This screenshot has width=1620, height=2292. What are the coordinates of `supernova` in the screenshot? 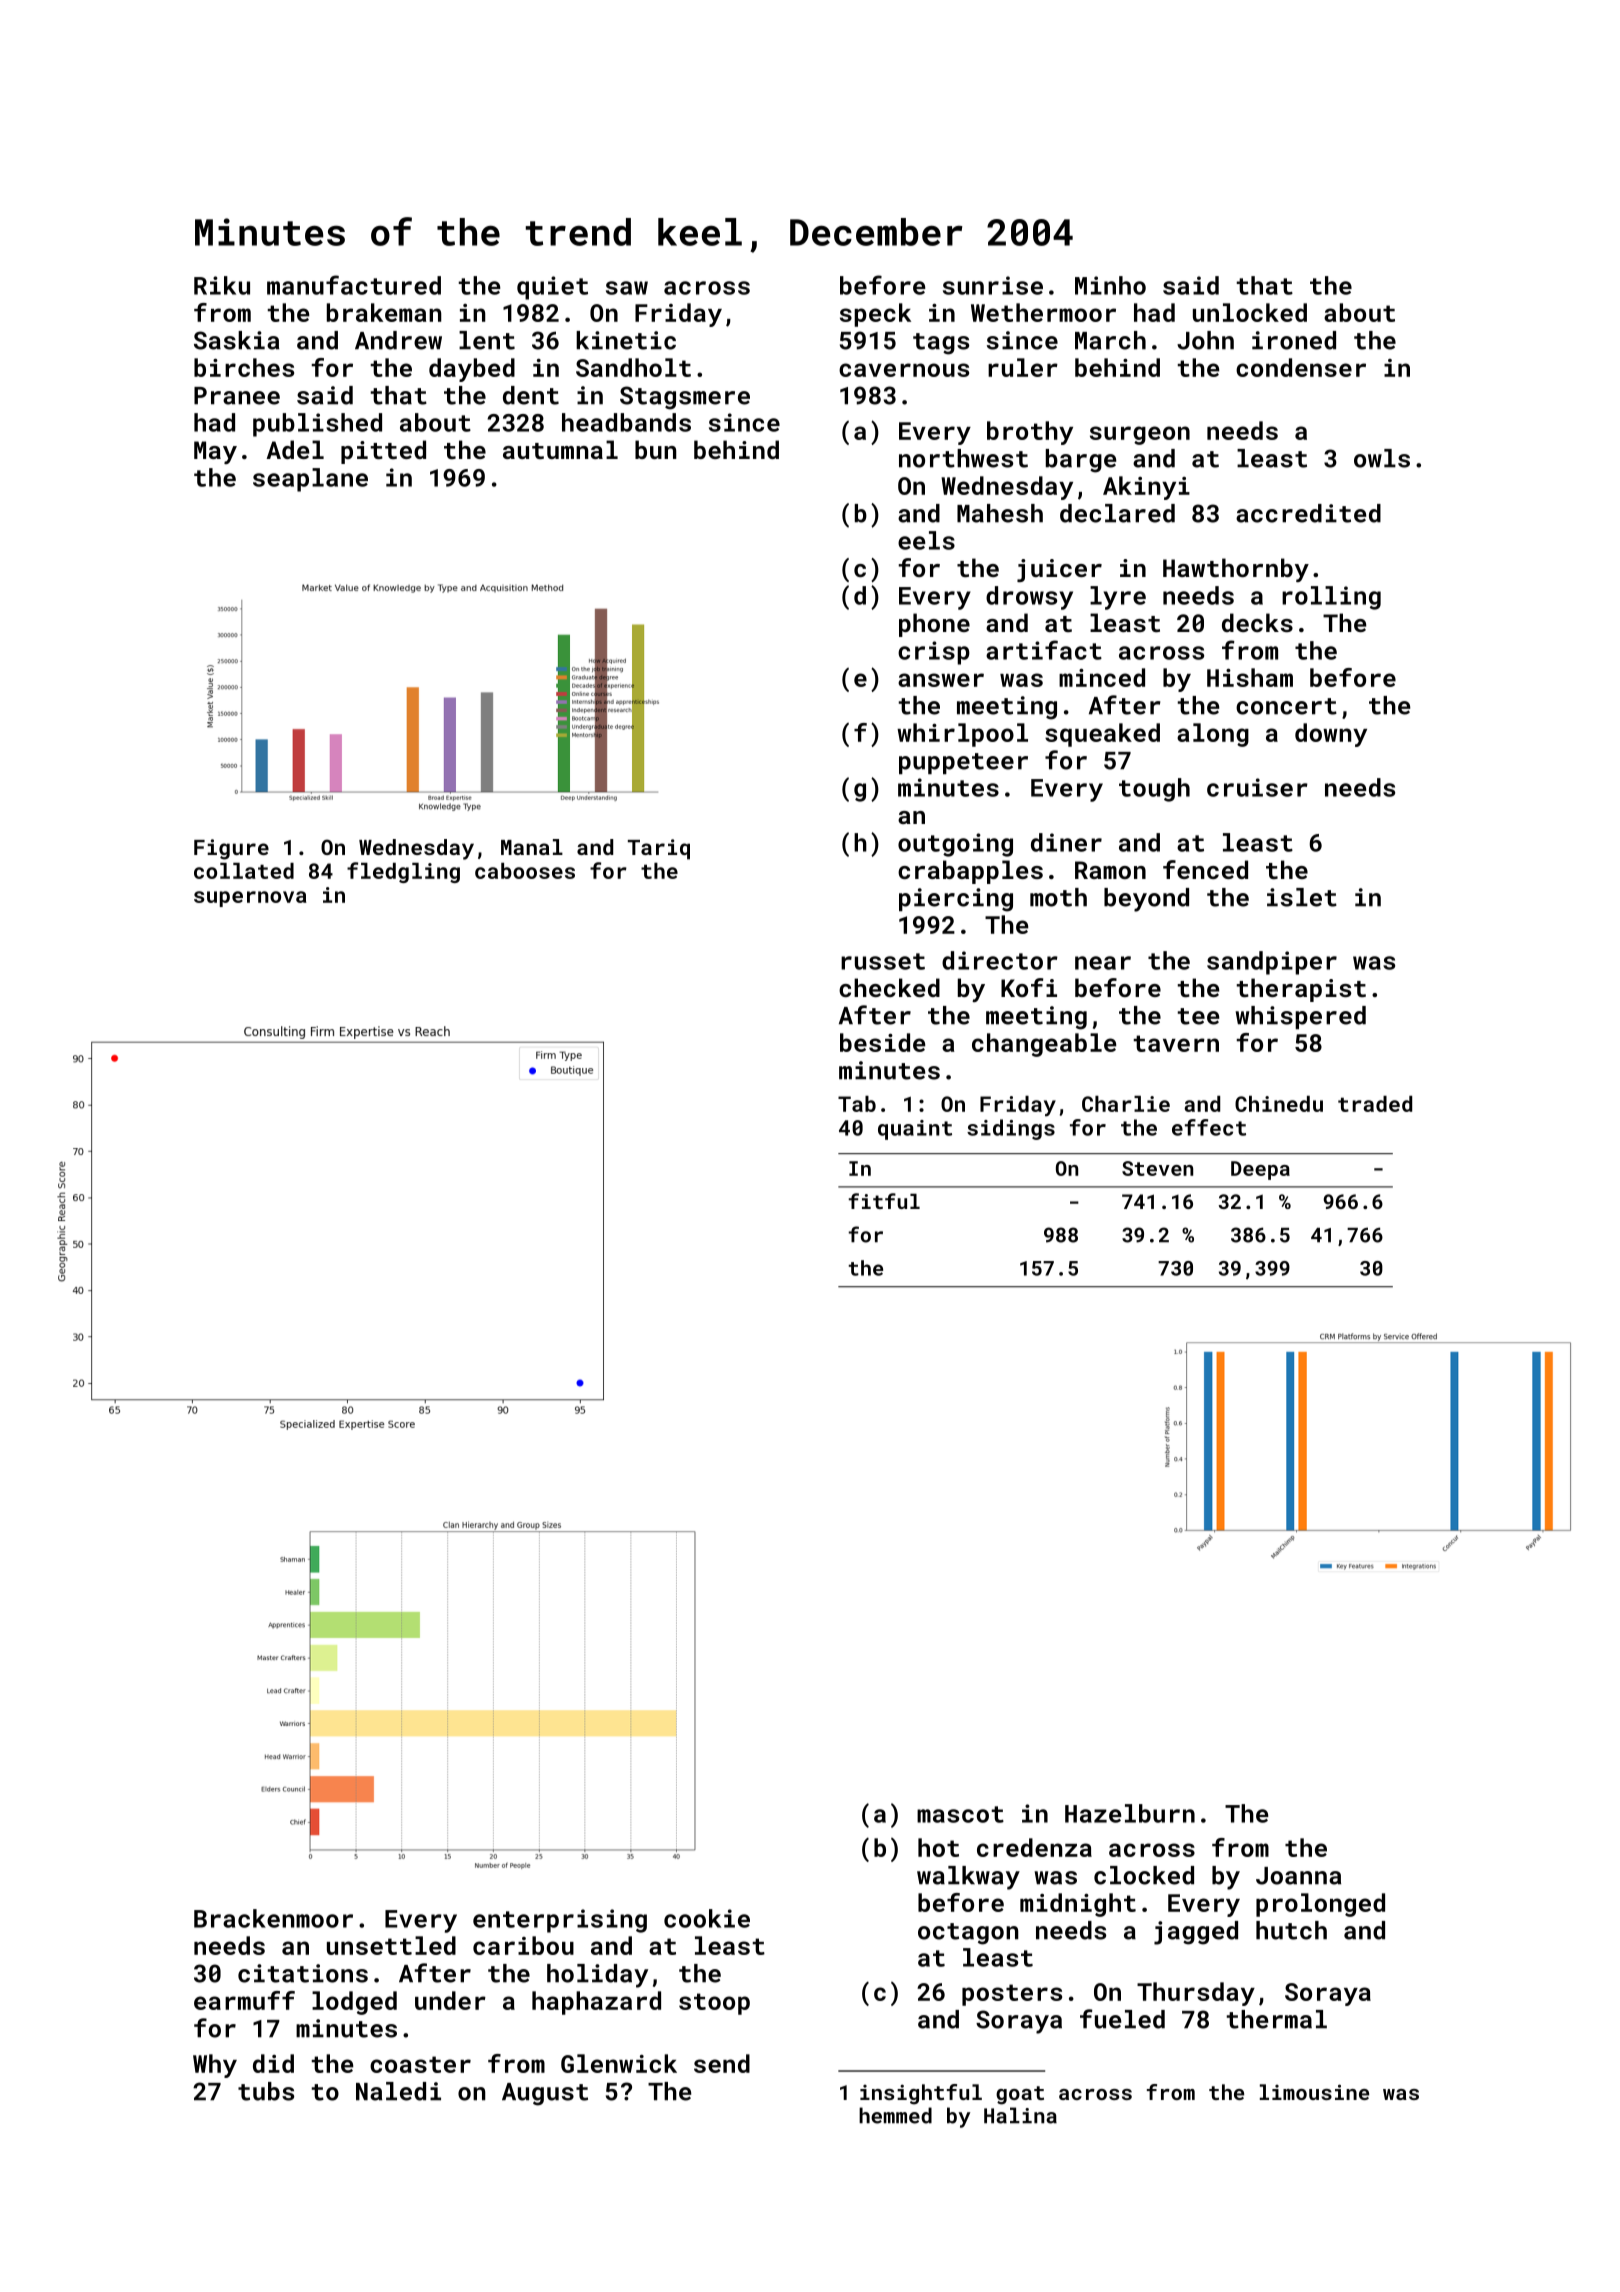 It's located at (250, 899).
